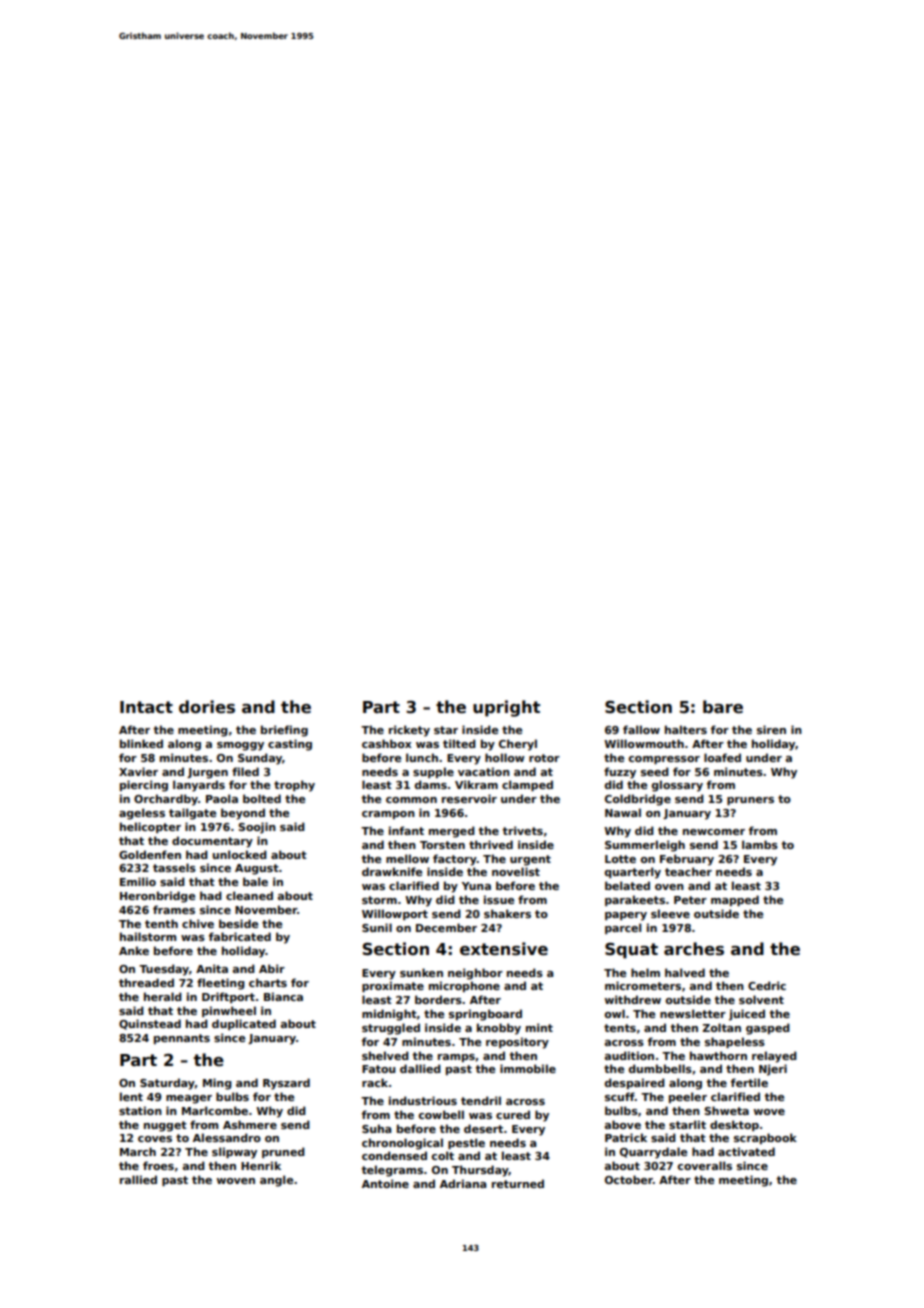  Describe the element at coordinates (146, 707) in the screenshot. I see `Intact` at that location.
